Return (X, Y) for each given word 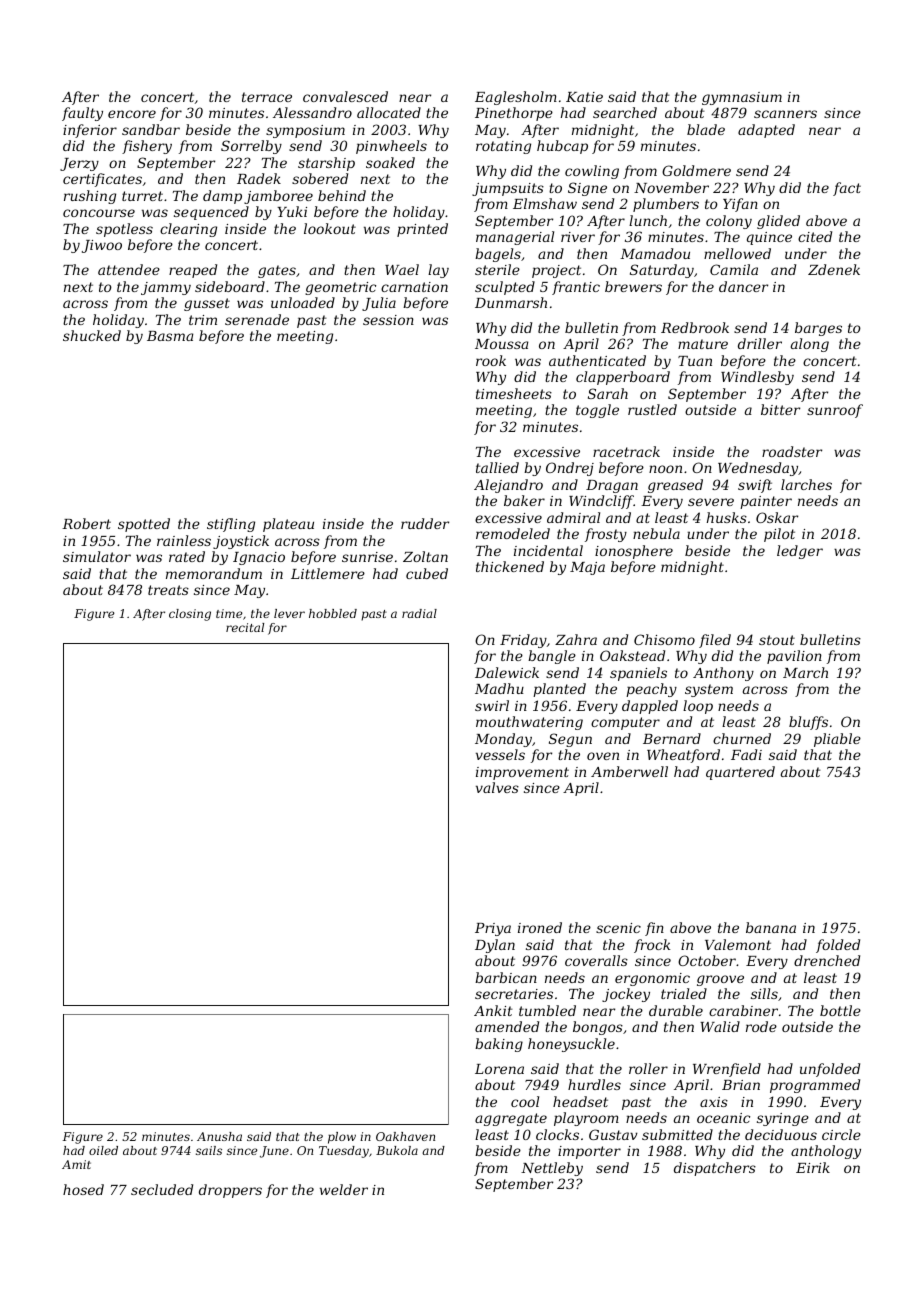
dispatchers (715, 1169)
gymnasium (742, 98)
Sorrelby (251, 147)
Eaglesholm (516, 98)
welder (344, 1189)
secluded (162, 1189)
